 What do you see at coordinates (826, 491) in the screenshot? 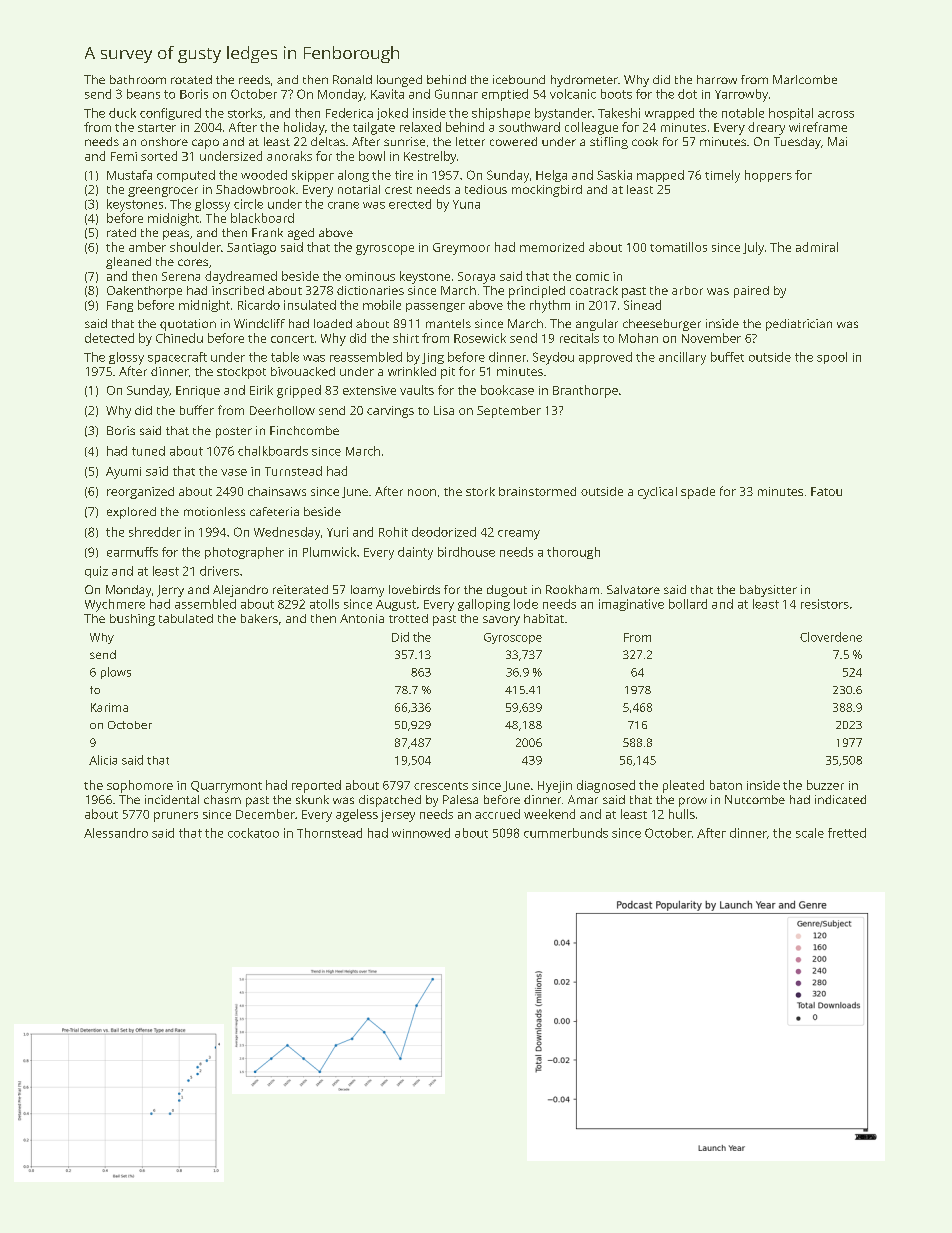
I see `Fatou` at bounding box center [826, 491].
